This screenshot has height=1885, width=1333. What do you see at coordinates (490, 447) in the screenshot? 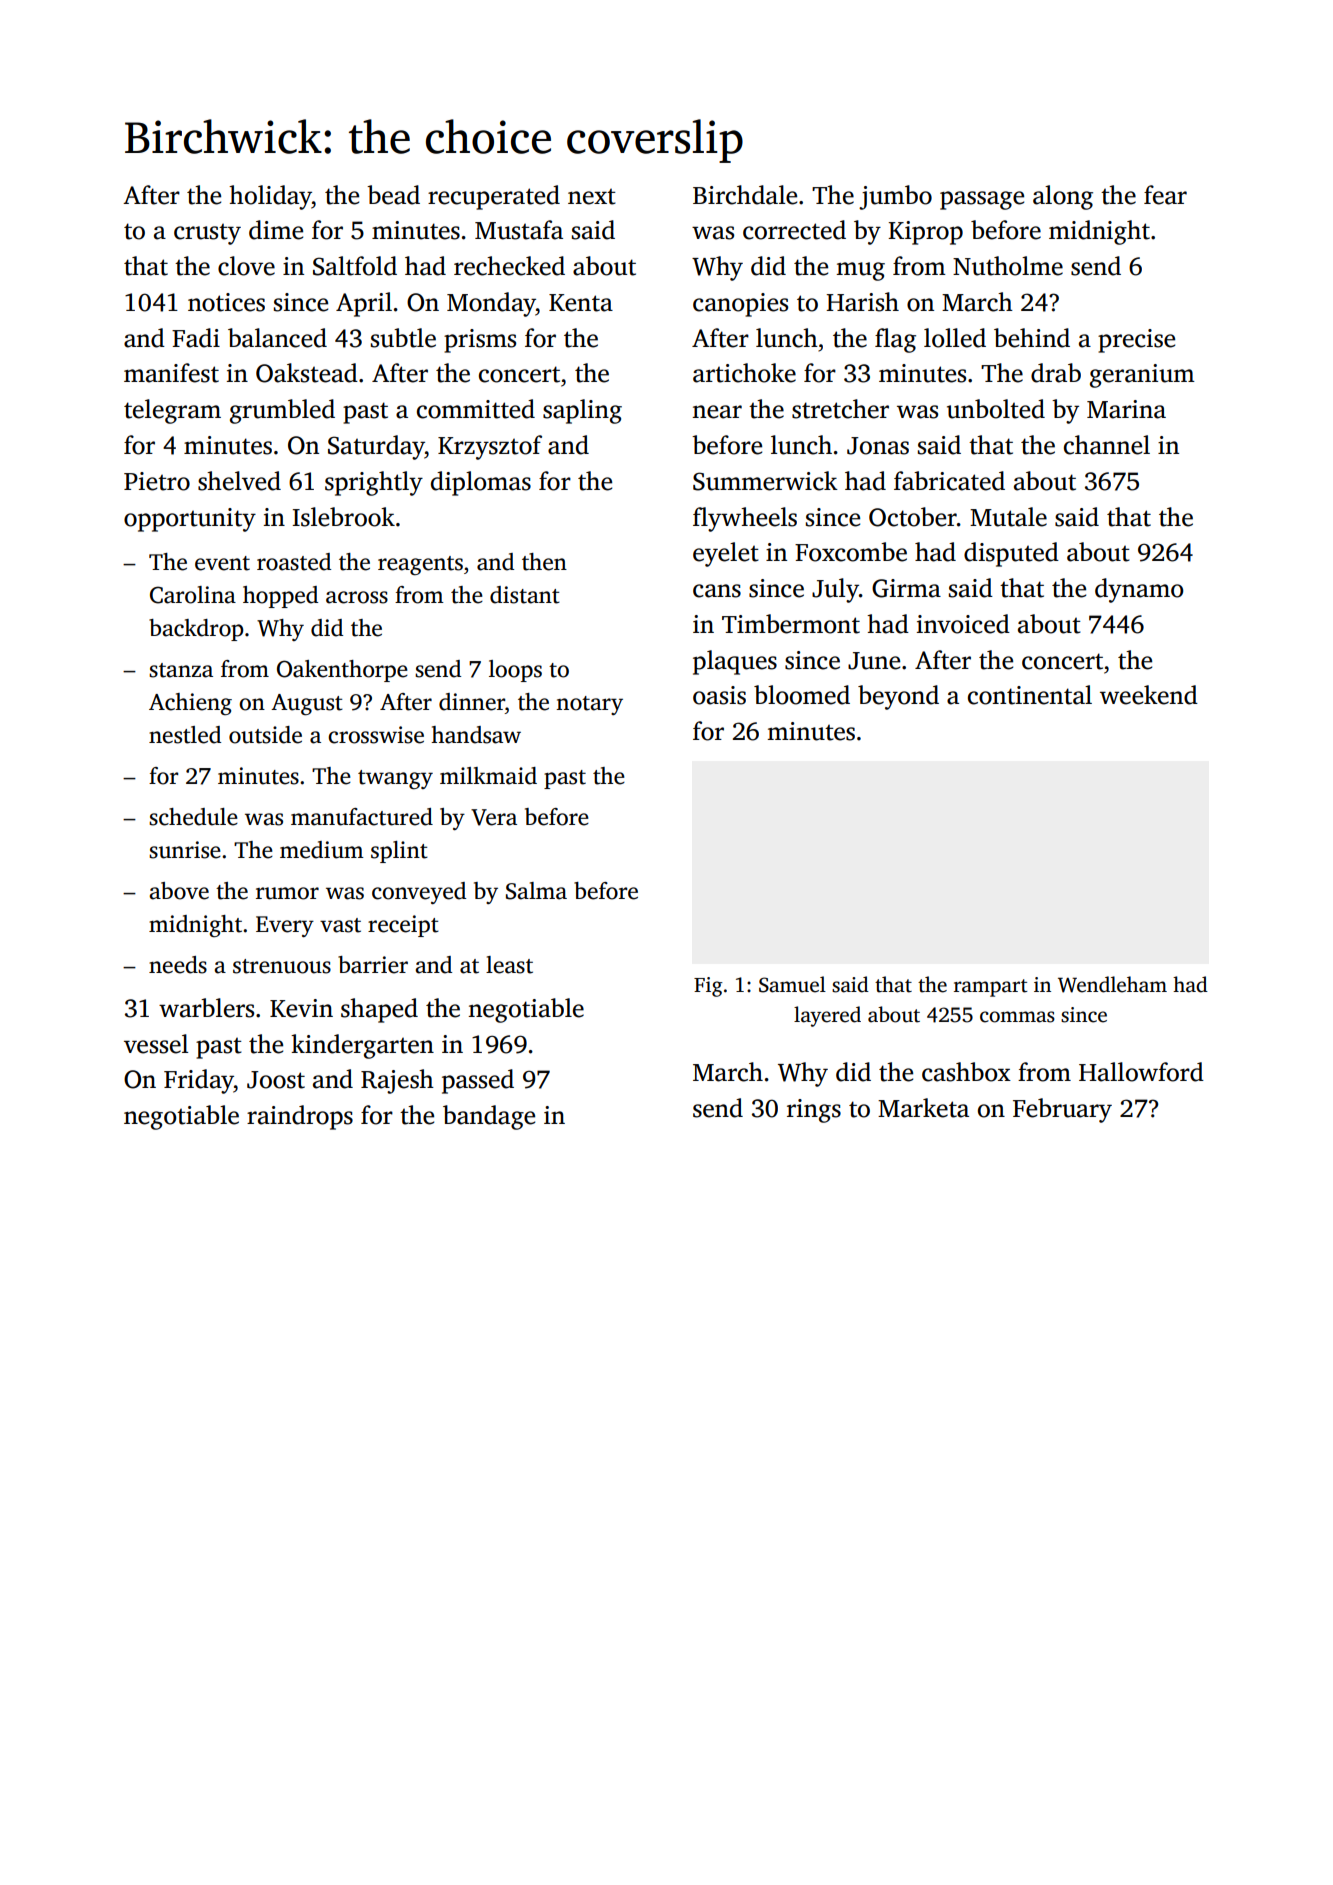
I see `Krzysztof` at bounding box center [490, 447].
